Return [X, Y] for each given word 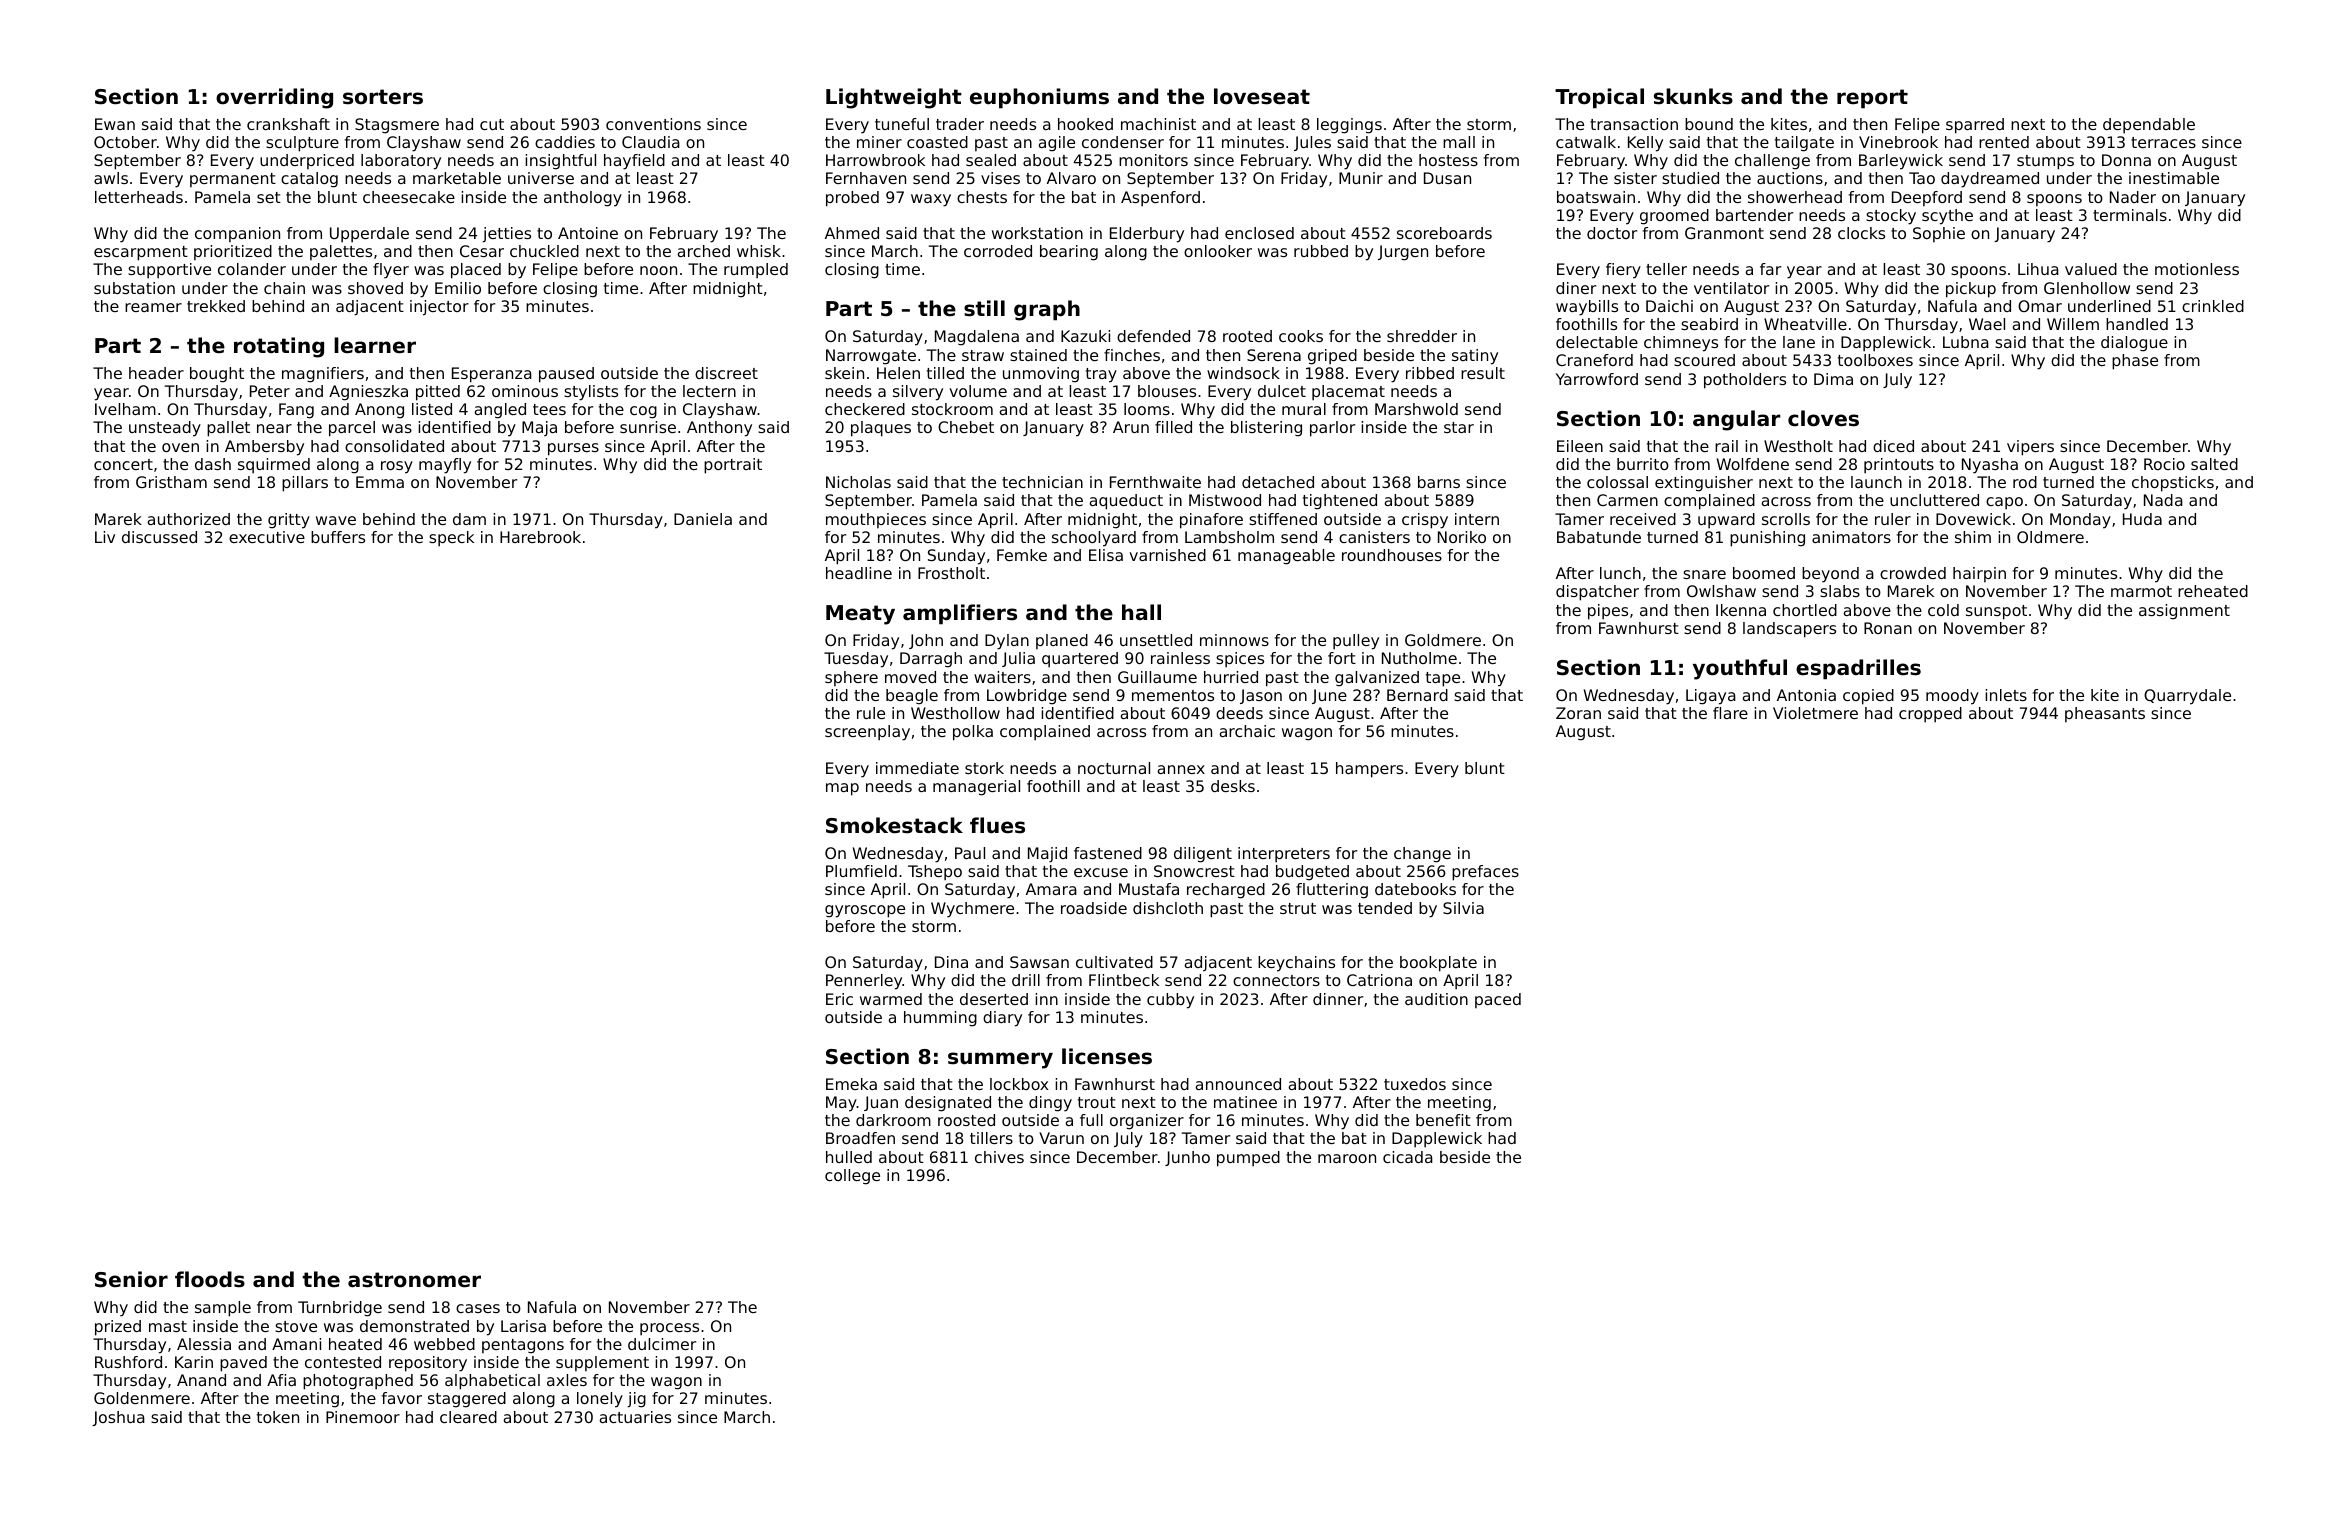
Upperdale [369, 235]
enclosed [1259, 233]
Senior [131, 1279]
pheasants [2105, 714]
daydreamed [1990, 180]
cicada [1408, 1157]
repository [428, 1364]
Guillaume [1157, 677]
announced [1238, 1084]
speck [451, 539]
